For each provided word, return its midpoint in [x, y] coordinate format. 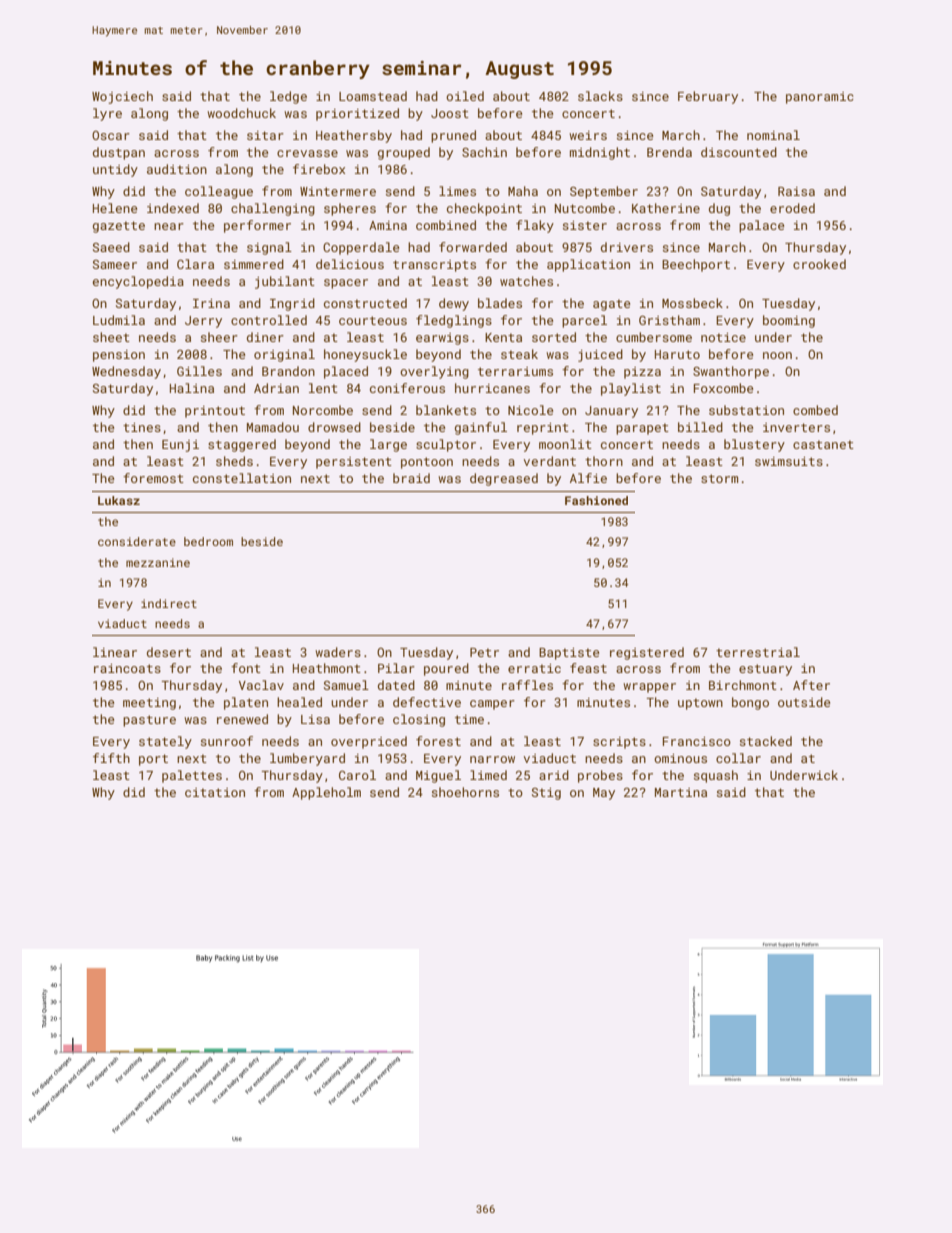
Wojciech [122, 97]
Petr [484, 652]
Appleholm [326, 793]
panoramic [820, 98]
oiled [465, 96]
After [811, 685]
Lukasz [119, 500]
